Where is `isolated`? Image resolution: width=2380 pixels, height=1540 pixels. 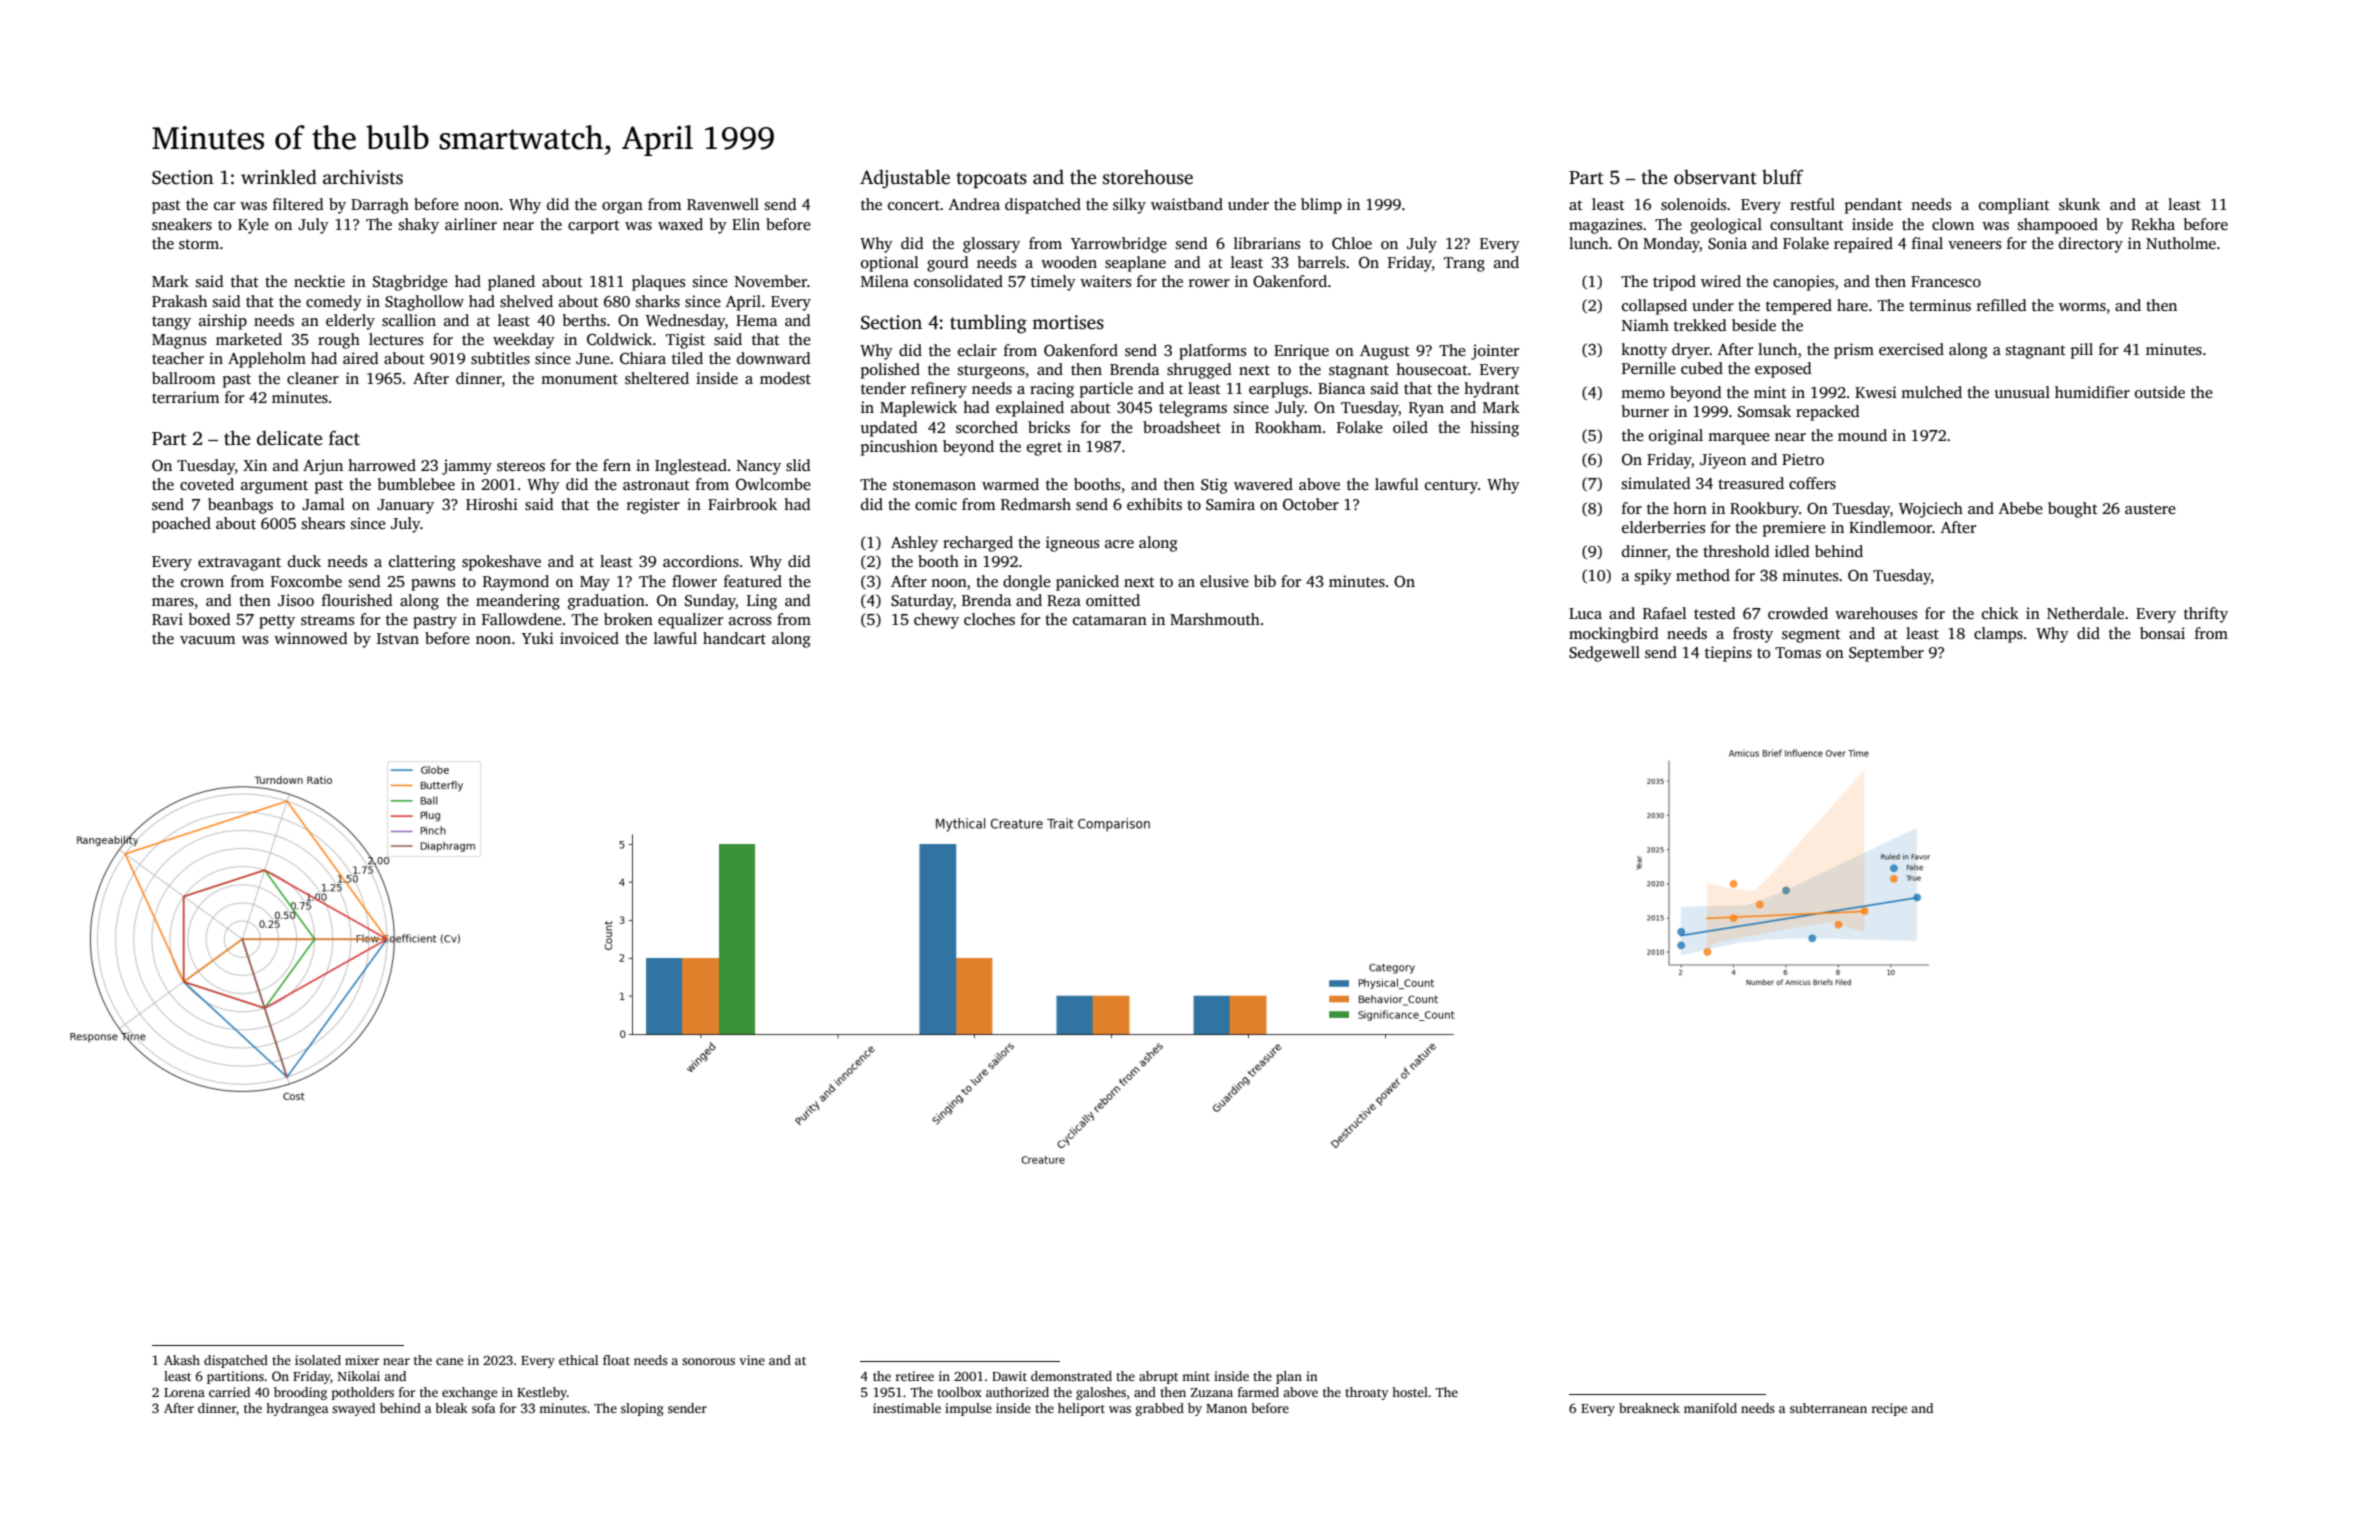 isolated is located at coordinates (318, 1360).
